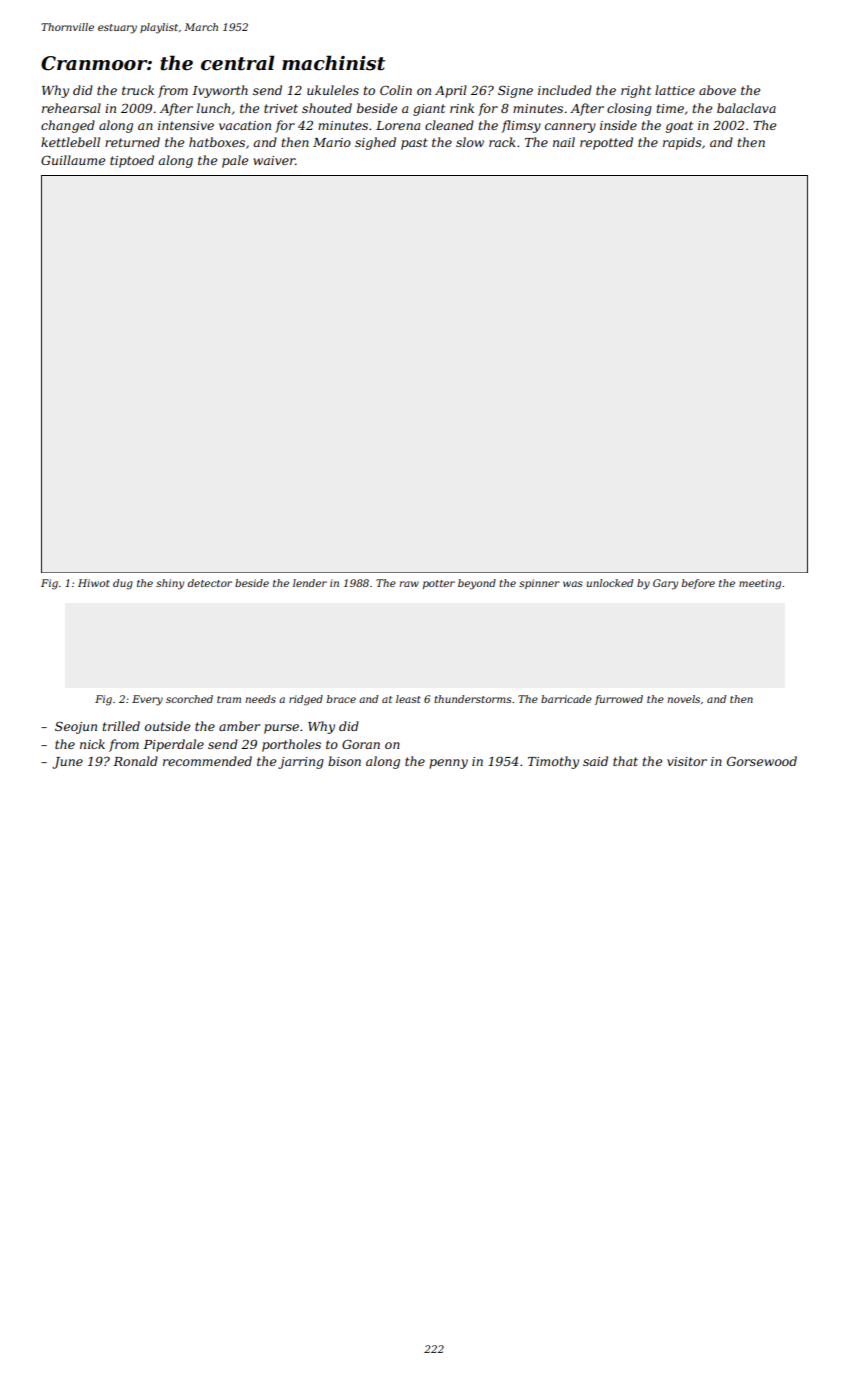  What do you see at coordinates (67, 763) in the document?
I see `June` at bounding box center [67, 763].
